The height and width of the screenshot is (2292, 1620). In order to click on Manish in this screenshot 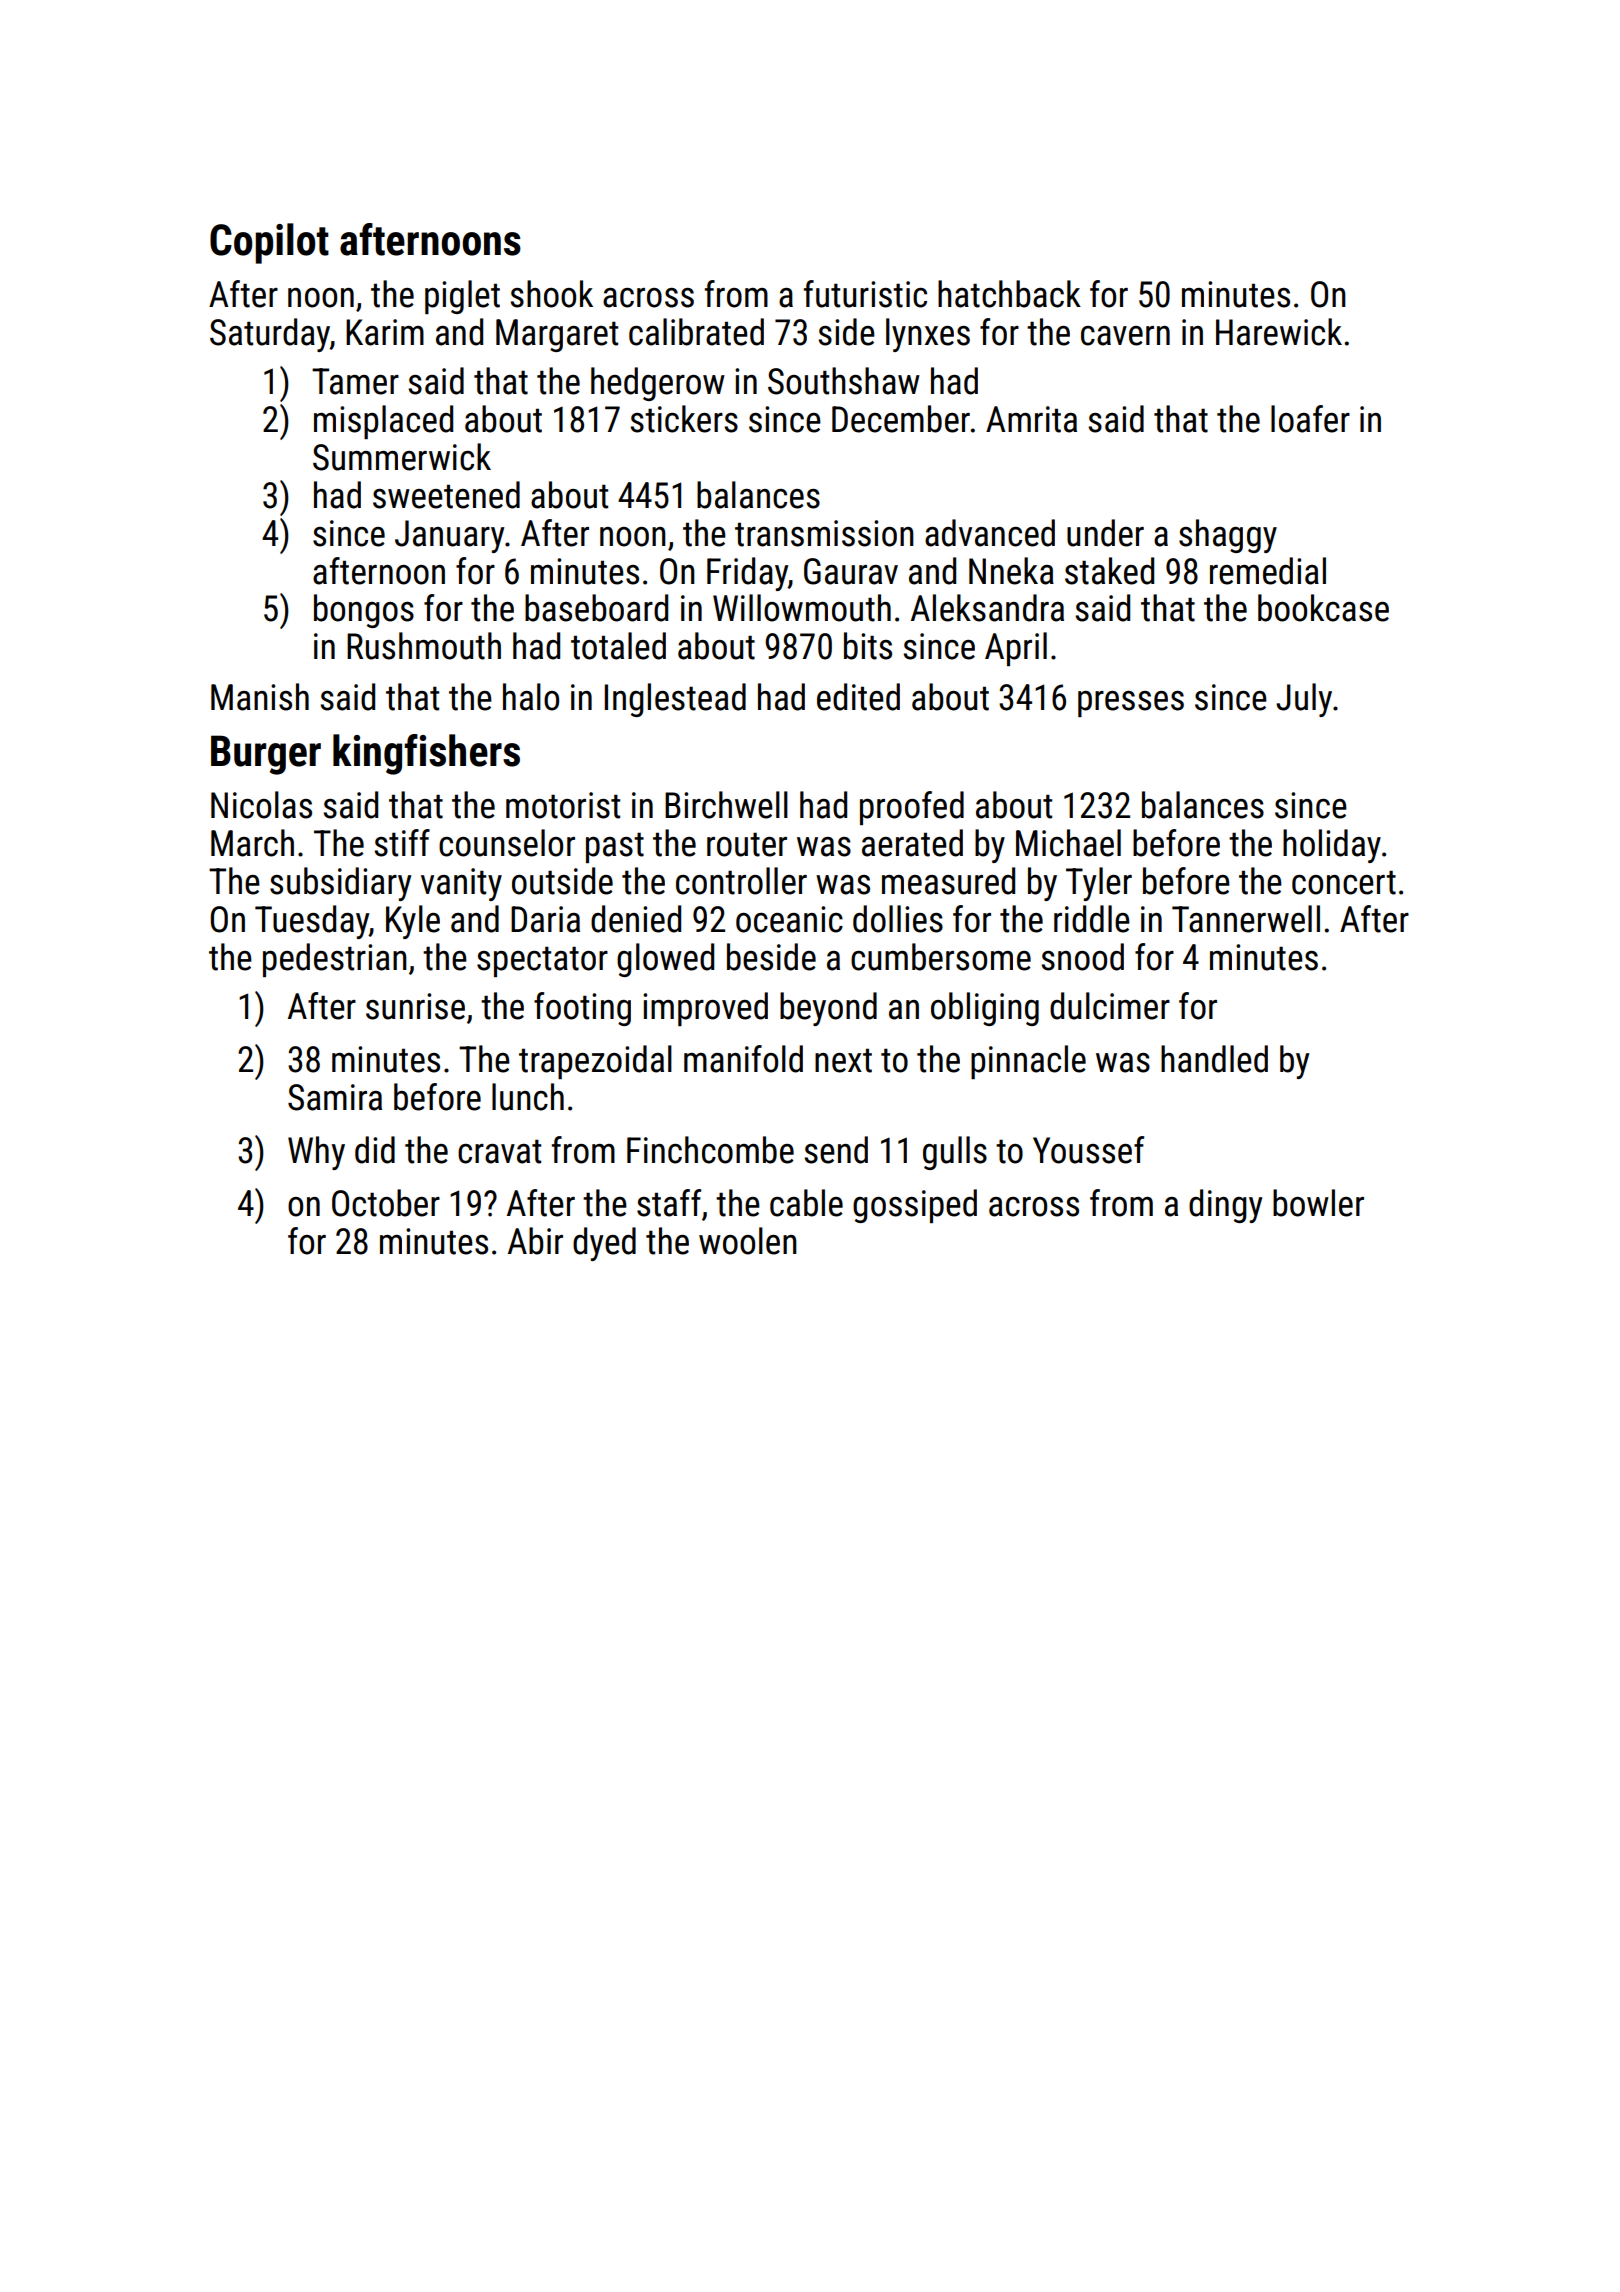, I will do `click(260, 697)`.
